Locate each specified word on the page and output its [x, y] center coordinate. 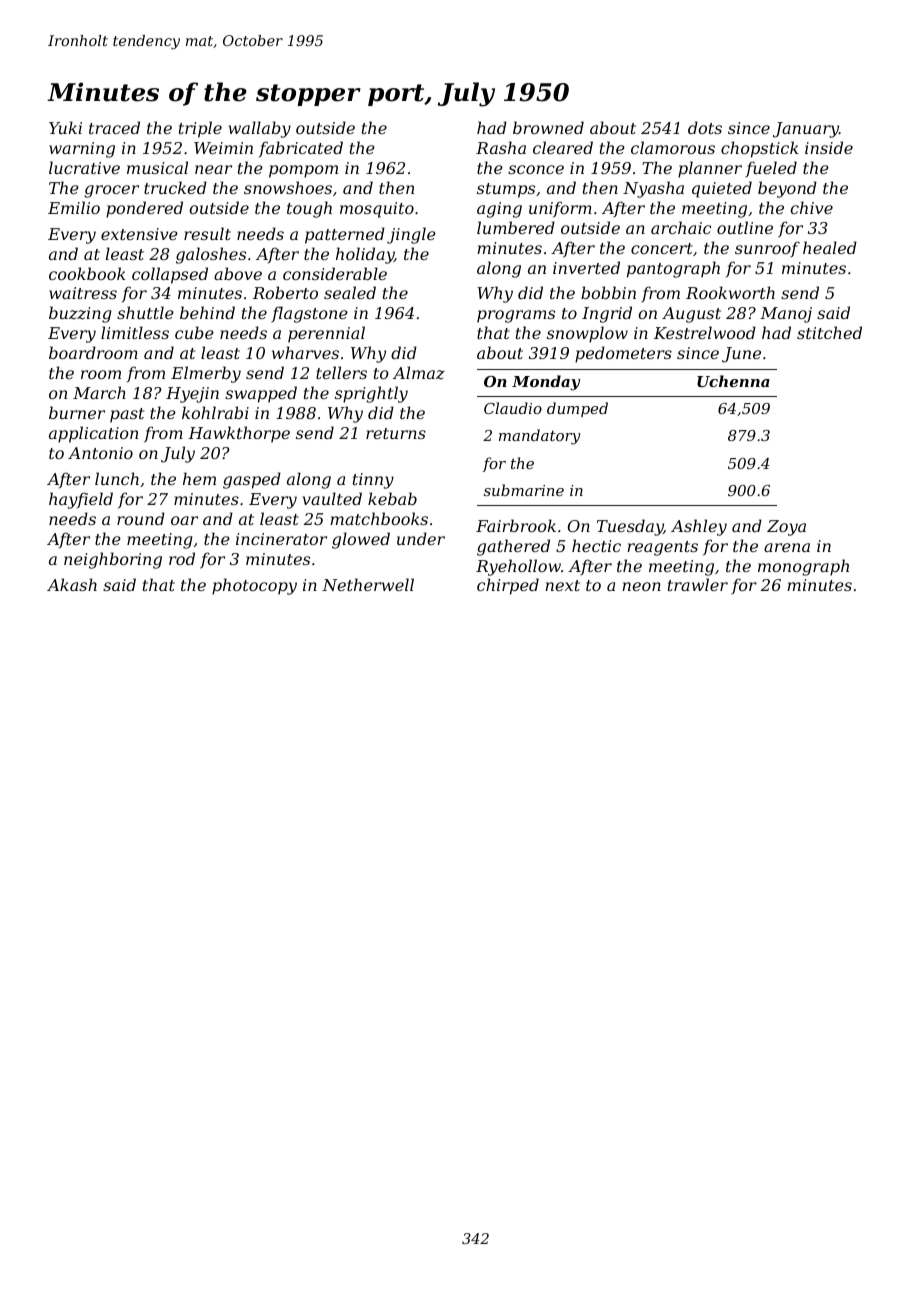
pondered [144, 209]
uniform [560, 209]
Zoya [786, 528]
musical [157, 167]
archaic [681, 227]
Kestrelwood [705, 332]
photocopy [254, 586]
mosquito [377, 210]
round [141, 518]
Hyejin [192, 395]
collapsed [170, 275]
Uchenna [733, 381]
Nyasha [653, 189]
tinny [373, 481]
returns [396, 433]
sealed [350, 292]
